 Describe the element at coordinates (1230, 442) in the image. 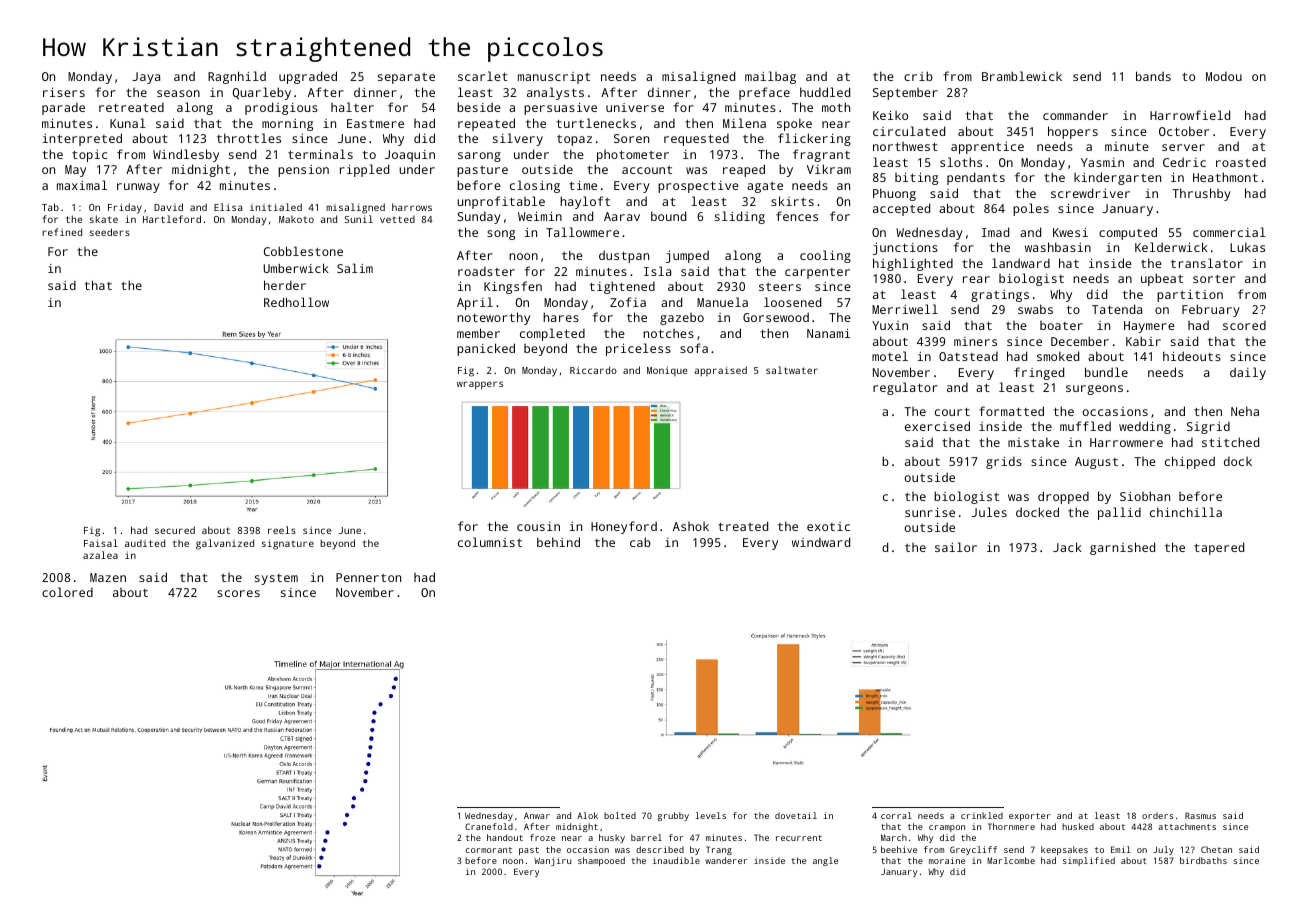

I see `stitched` at that location.
